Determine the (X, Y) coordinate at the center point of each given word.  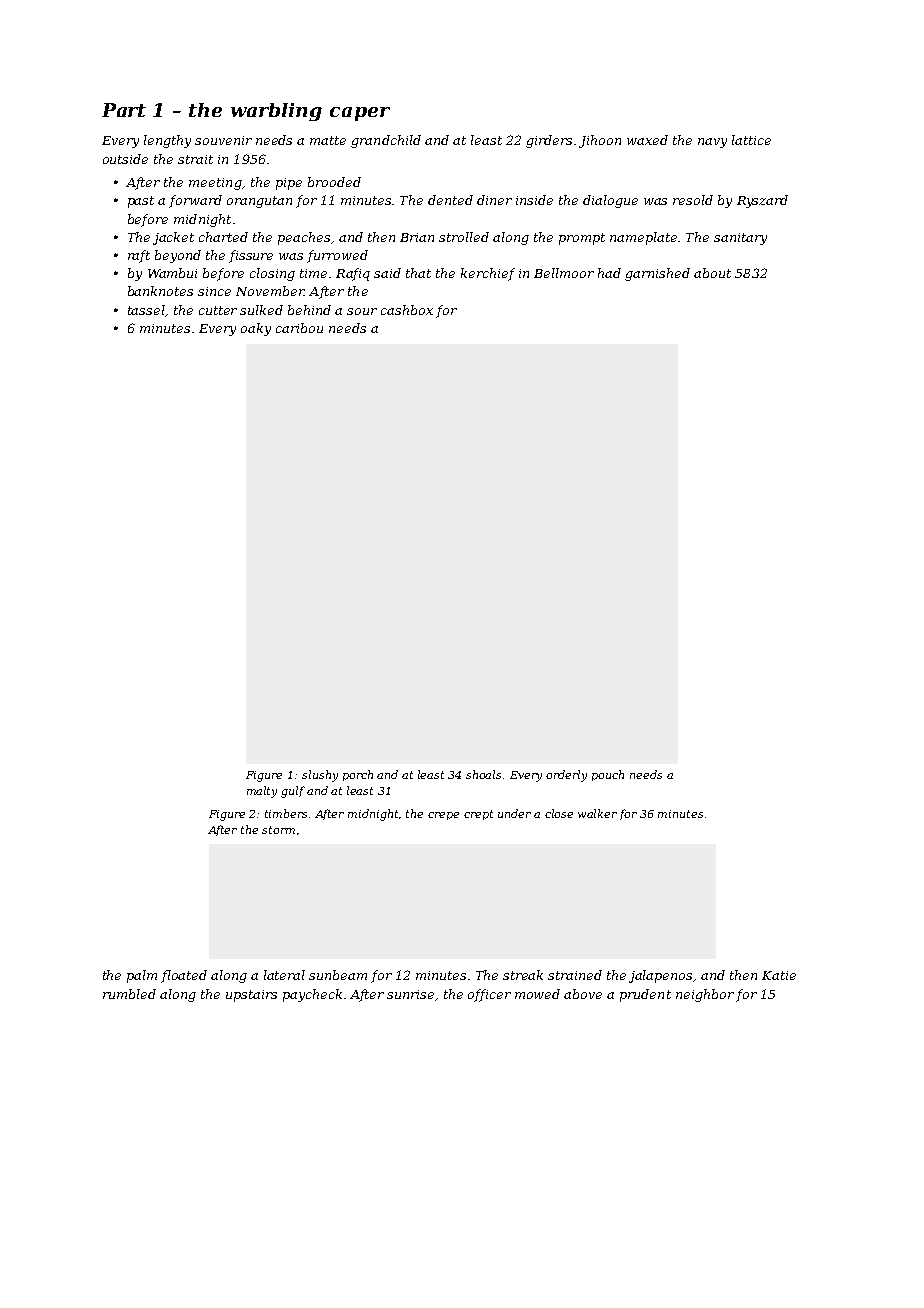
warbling (276, 112)
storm (278, 830)
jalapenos (660, 976)
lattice (751, 140)
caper (360, 114)
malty (262, 792)
